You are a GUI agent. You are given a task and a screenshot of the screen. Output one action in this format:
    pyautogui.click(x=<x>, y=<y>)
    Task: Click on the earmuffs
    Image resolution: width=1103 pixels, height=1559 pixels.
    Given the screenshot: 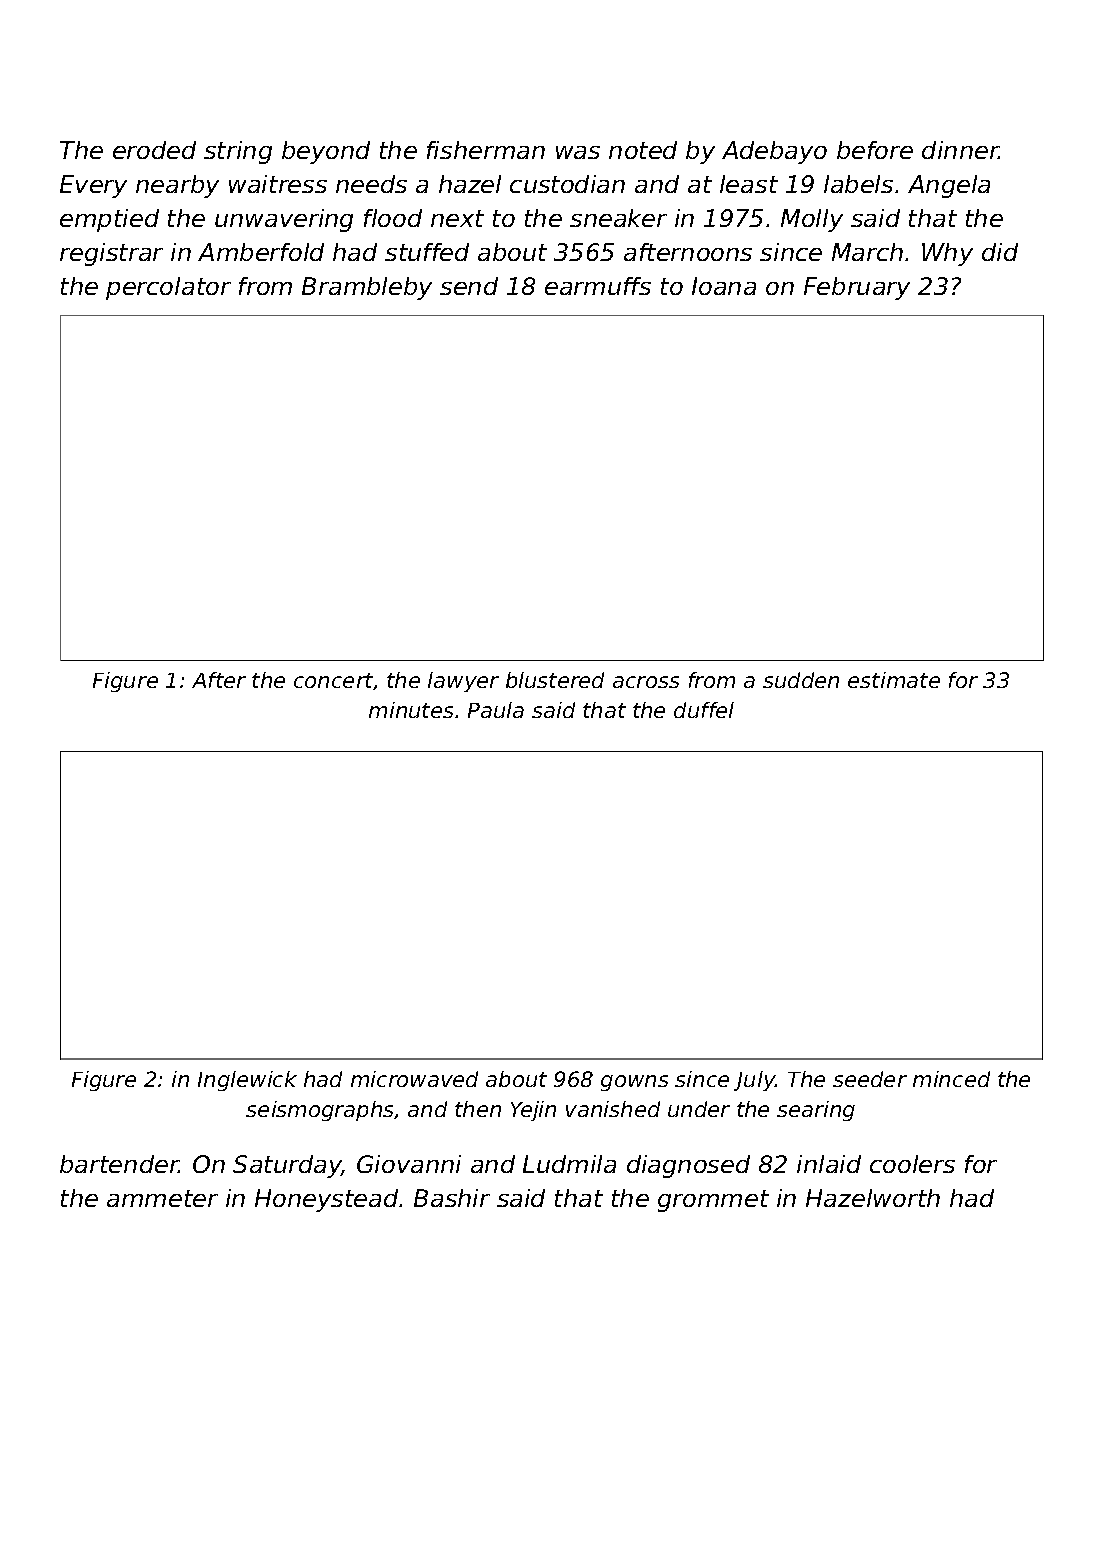 What is the action you would take?
    pyautogui.click(x=598, y=286)
